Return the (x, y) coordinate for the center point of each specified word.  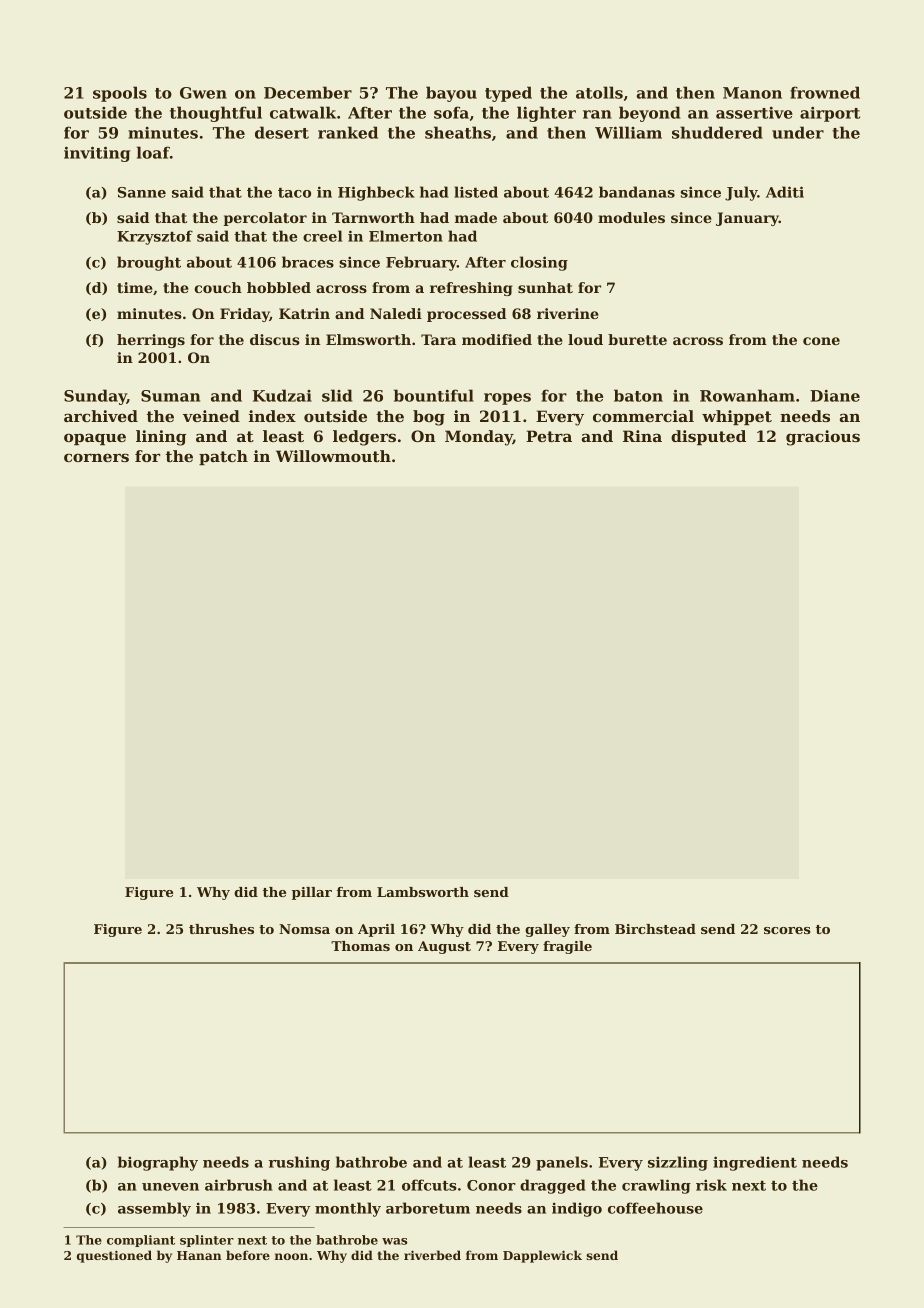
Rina (642, 436)
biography (158, 1163)
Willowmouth (333, 456)
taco (294, 193)
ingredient (755, 1163)
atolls (599, 92)
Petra (549, 436)
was (394, 1241)
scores (787, 930)
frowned (825, 92)
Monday (479, 438)
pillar (312, 893)
